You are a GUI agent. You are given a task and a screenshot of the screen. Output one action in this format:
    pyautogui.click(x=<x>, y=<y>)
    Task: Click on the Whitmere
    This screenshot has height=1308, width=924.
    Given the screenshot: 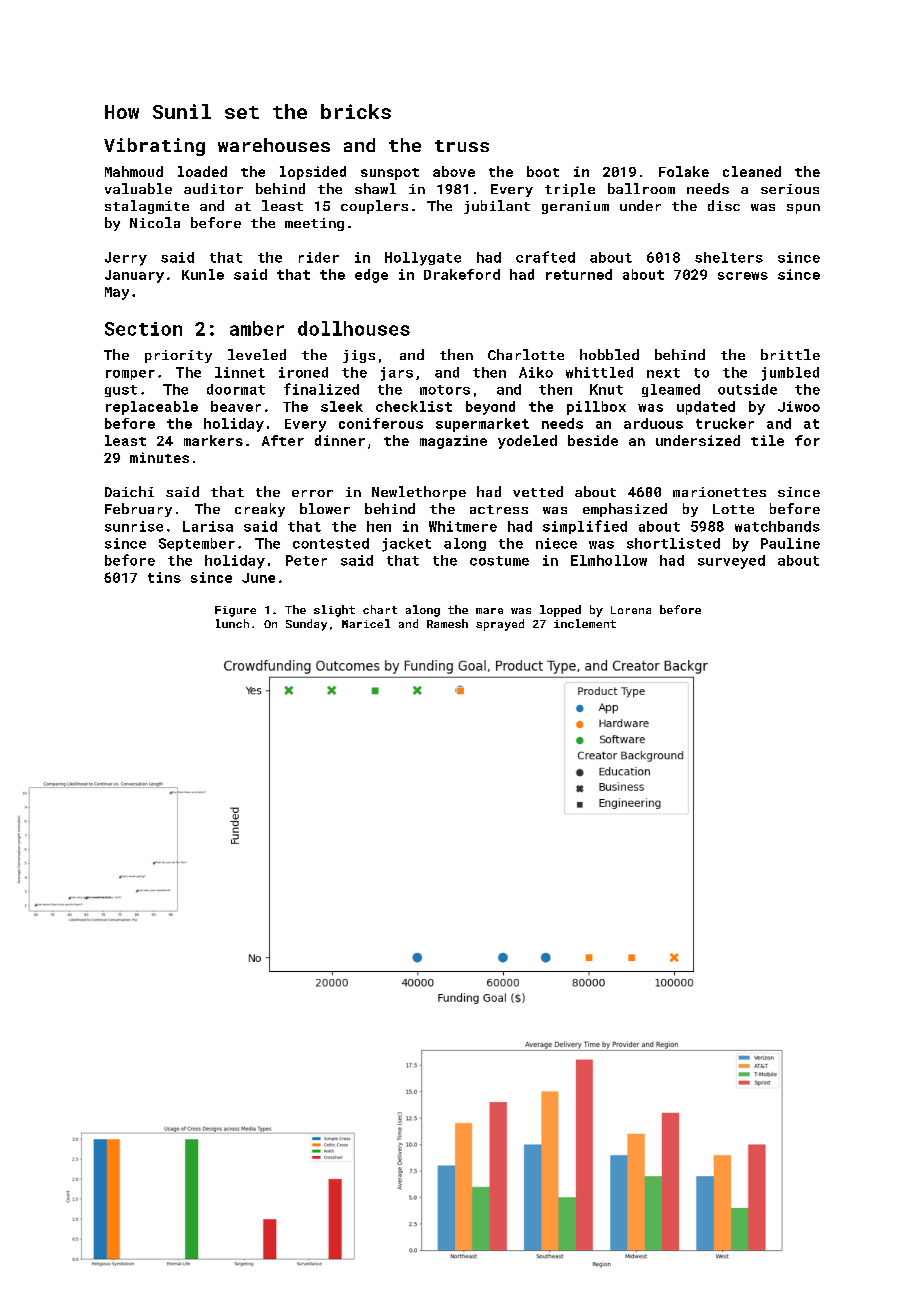 What is the action you would take?
    pyautogui.click(x=463, y=526)
